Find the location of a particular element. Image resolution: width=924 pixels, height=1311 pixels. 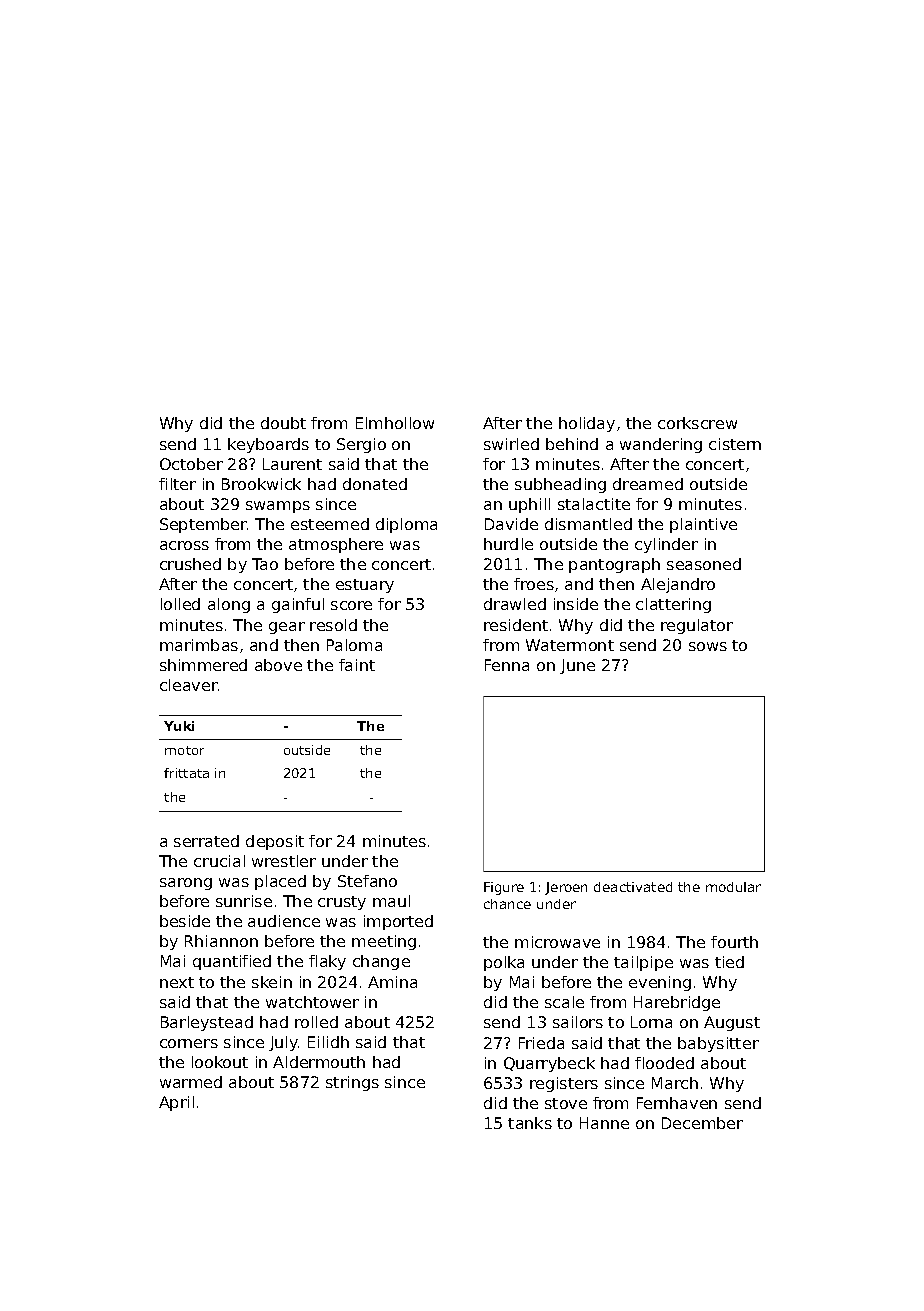

tanks is located at coordinates (530, 1123).
